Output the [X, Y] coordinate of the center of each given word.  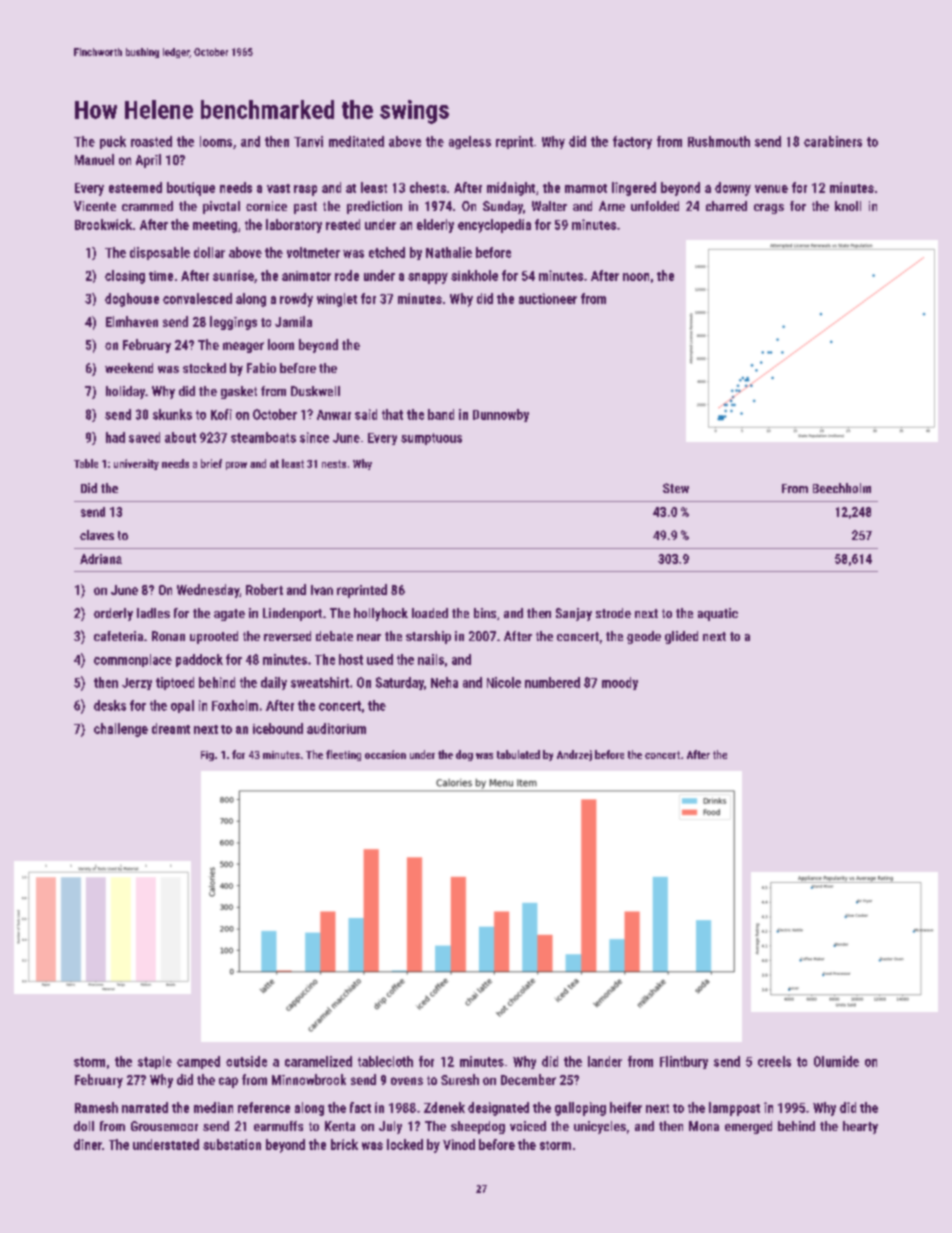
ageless [470, 142]
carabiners [833, 141]
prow [236, 466]
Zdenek [444, 1107]
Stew [676, 488]
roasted [151, 141]
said [366, 414]
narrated [145, 1107]
